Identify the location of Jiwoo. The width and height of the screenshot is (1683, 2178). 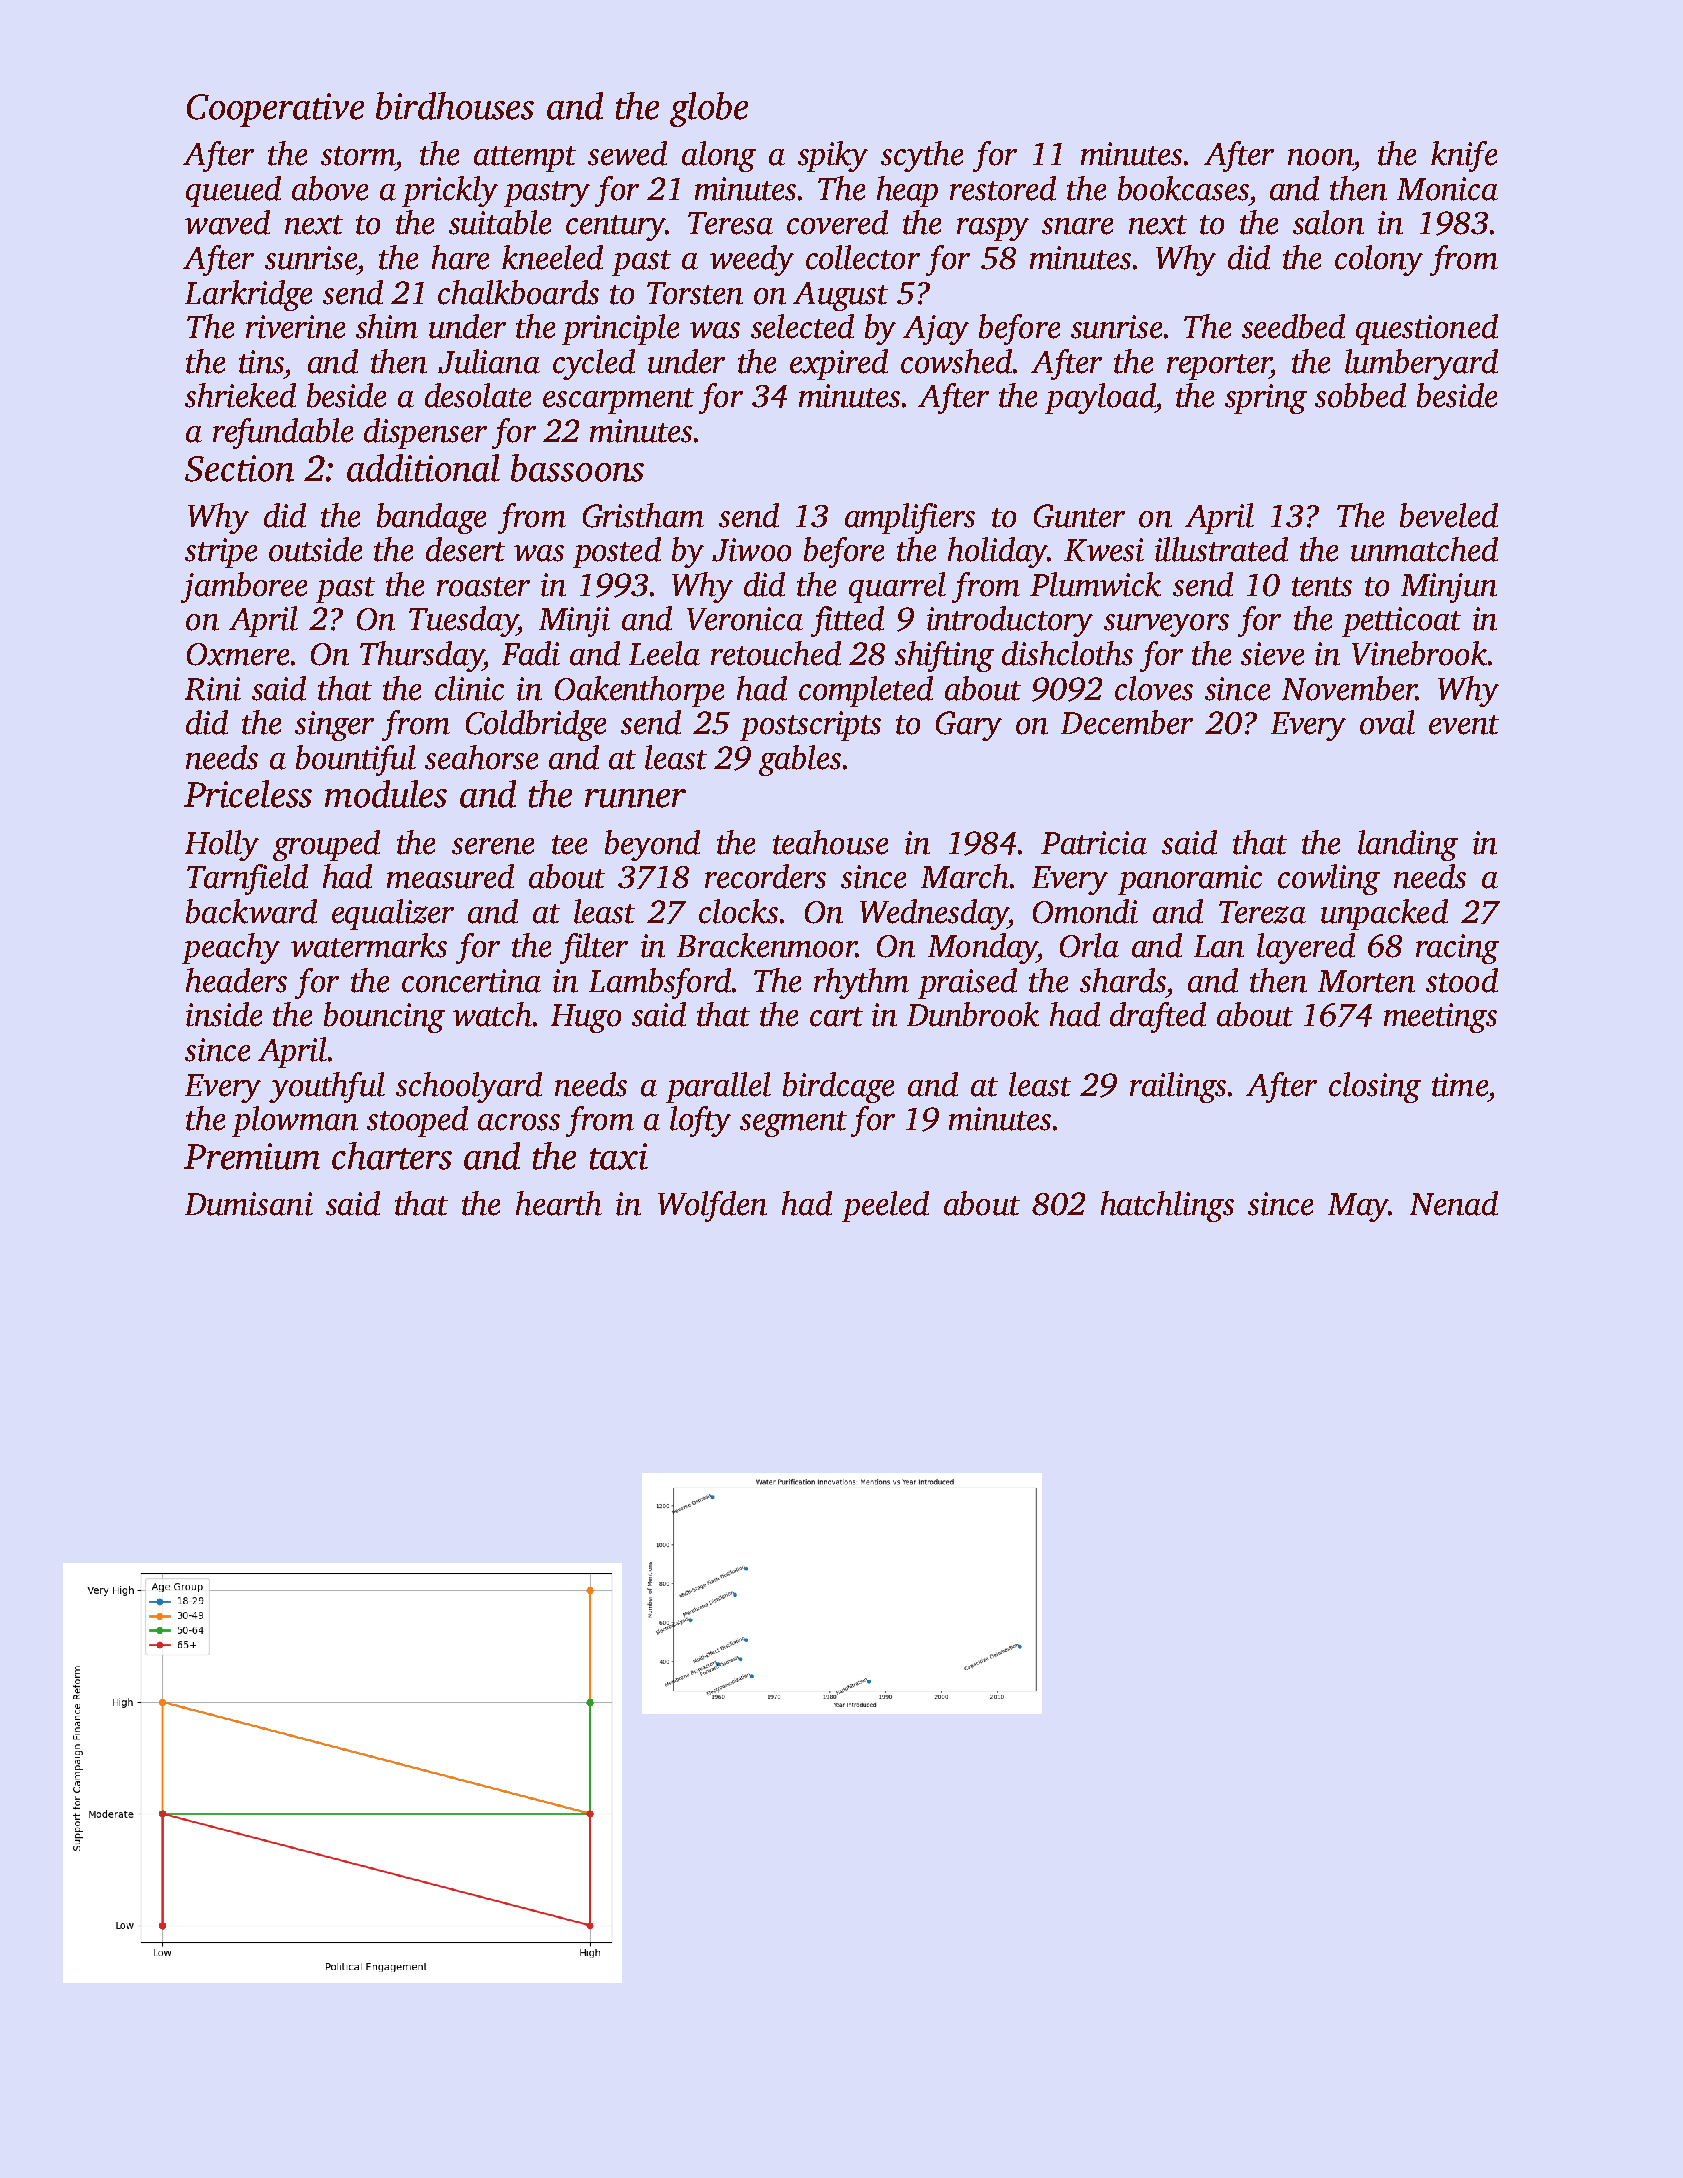
(751, 550).
